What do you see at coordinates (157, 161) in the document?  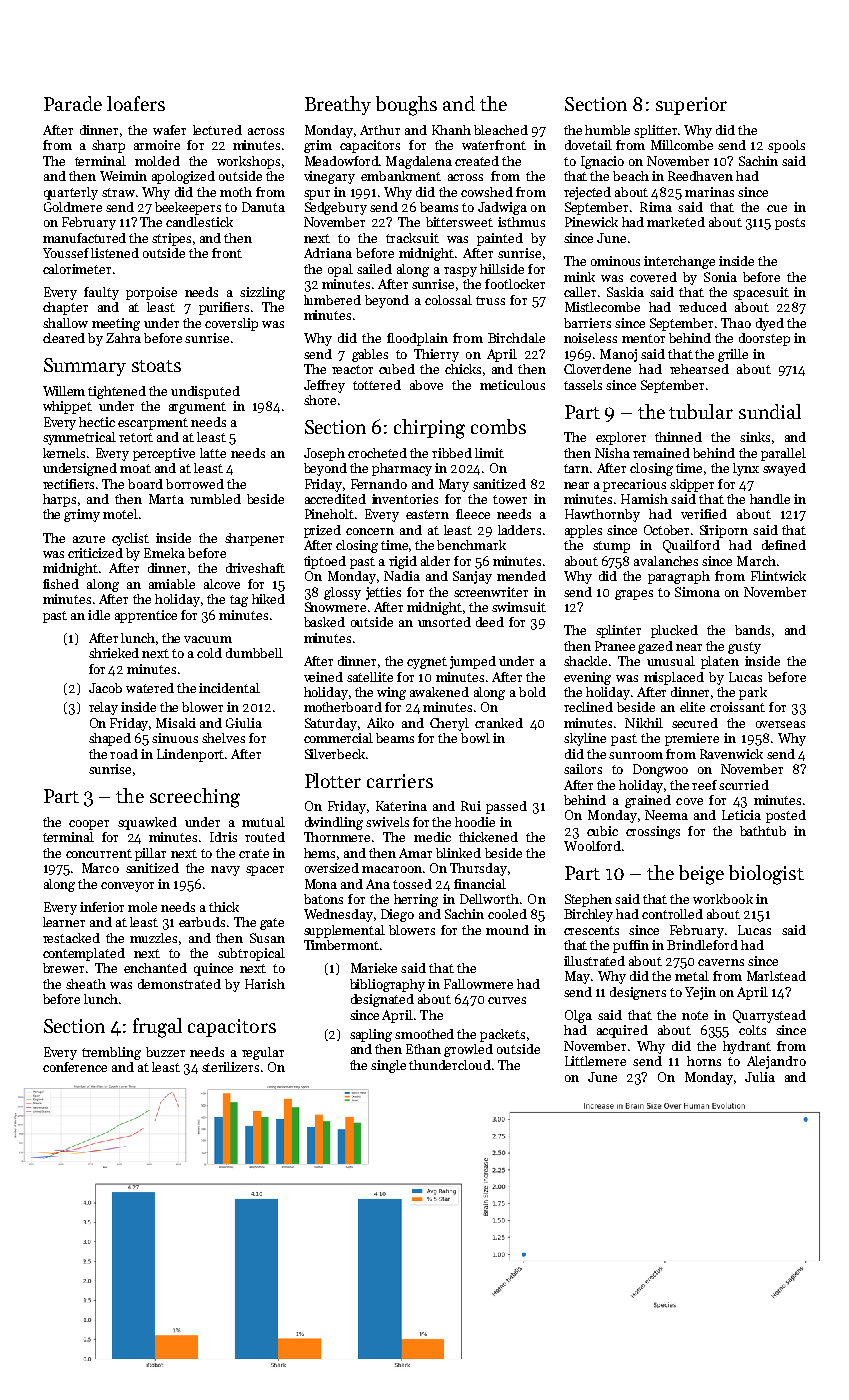 I see `molded` at bounding box center [157, 161].
